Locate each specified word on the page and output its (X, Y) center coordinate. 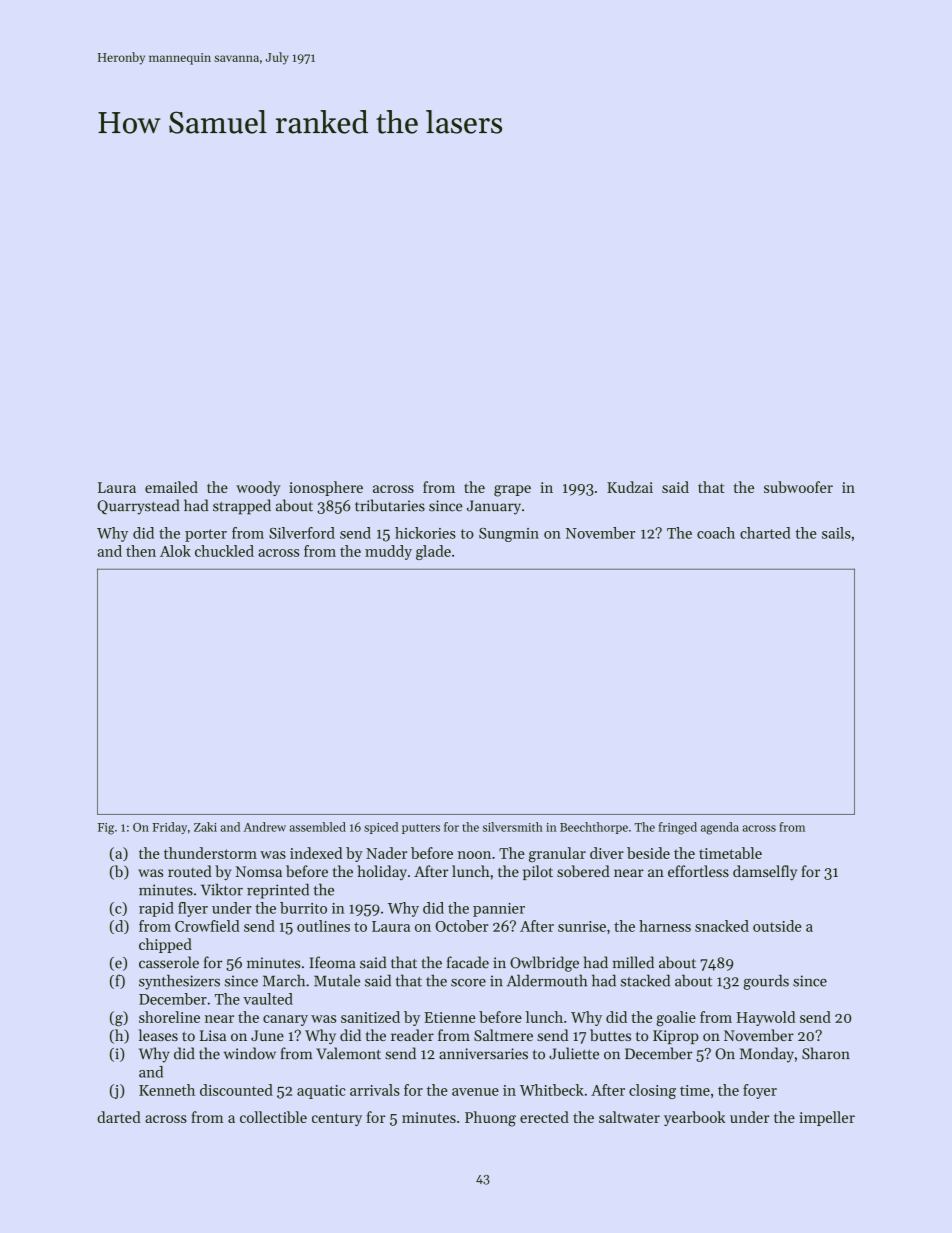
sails (836, 533)
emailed (171, 487)
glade (433, 552)
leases (158, 1035)
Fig (106, 829)
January (494, 507)
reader (412, 1035)
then (141, 551)
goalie (676, 1019)
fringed (678, 828)
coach (716, 533)
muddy (388, 552)
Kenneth (167, 1090)
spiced (381, 828)
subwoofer (798, 487)
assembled (318, 827)
